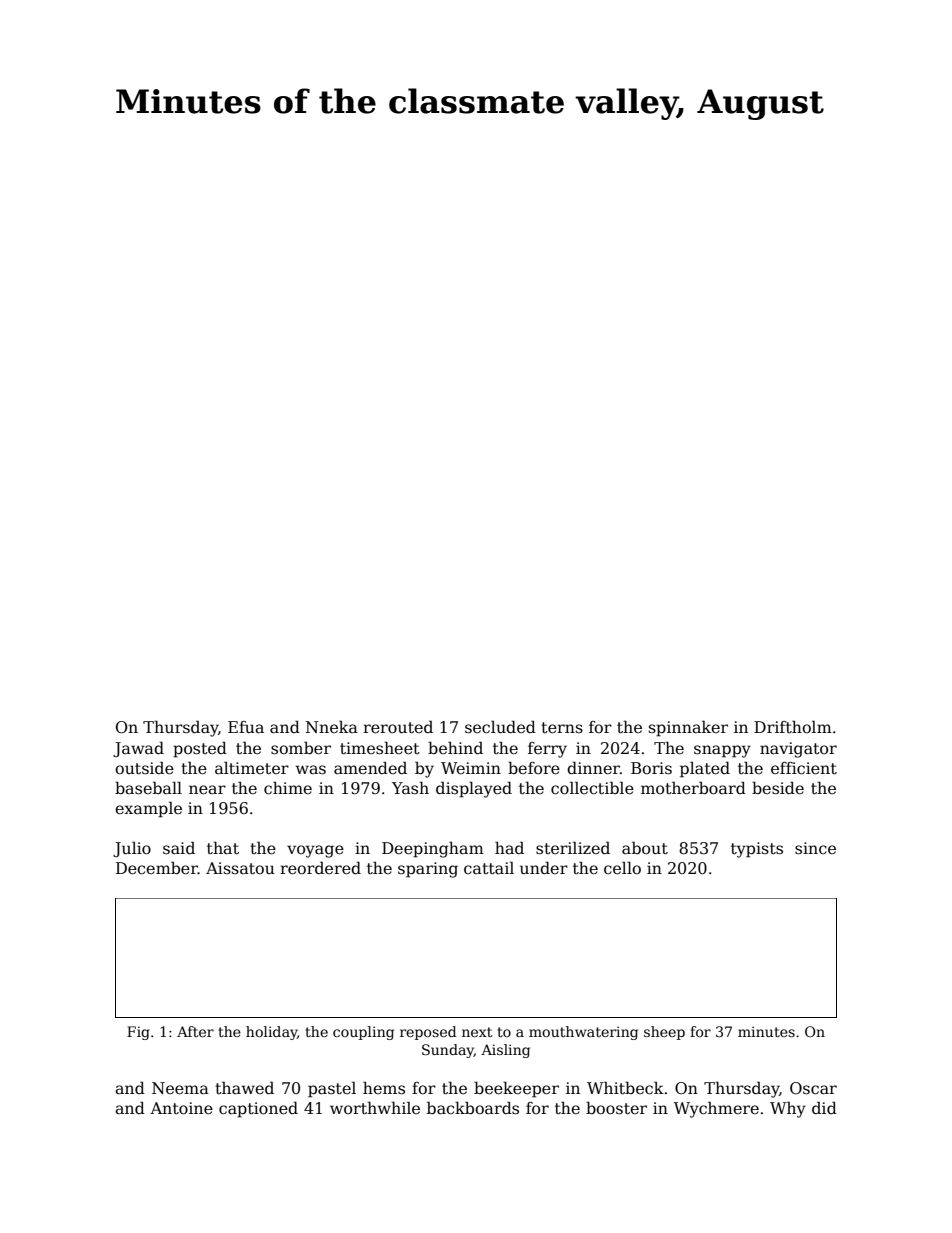 The width and height of the screenshot is (952, 1233). What do you see at coordinates (583, 1033) in the screenshot?
I see `mouthwatering` at bounding box center [583, 1033].
